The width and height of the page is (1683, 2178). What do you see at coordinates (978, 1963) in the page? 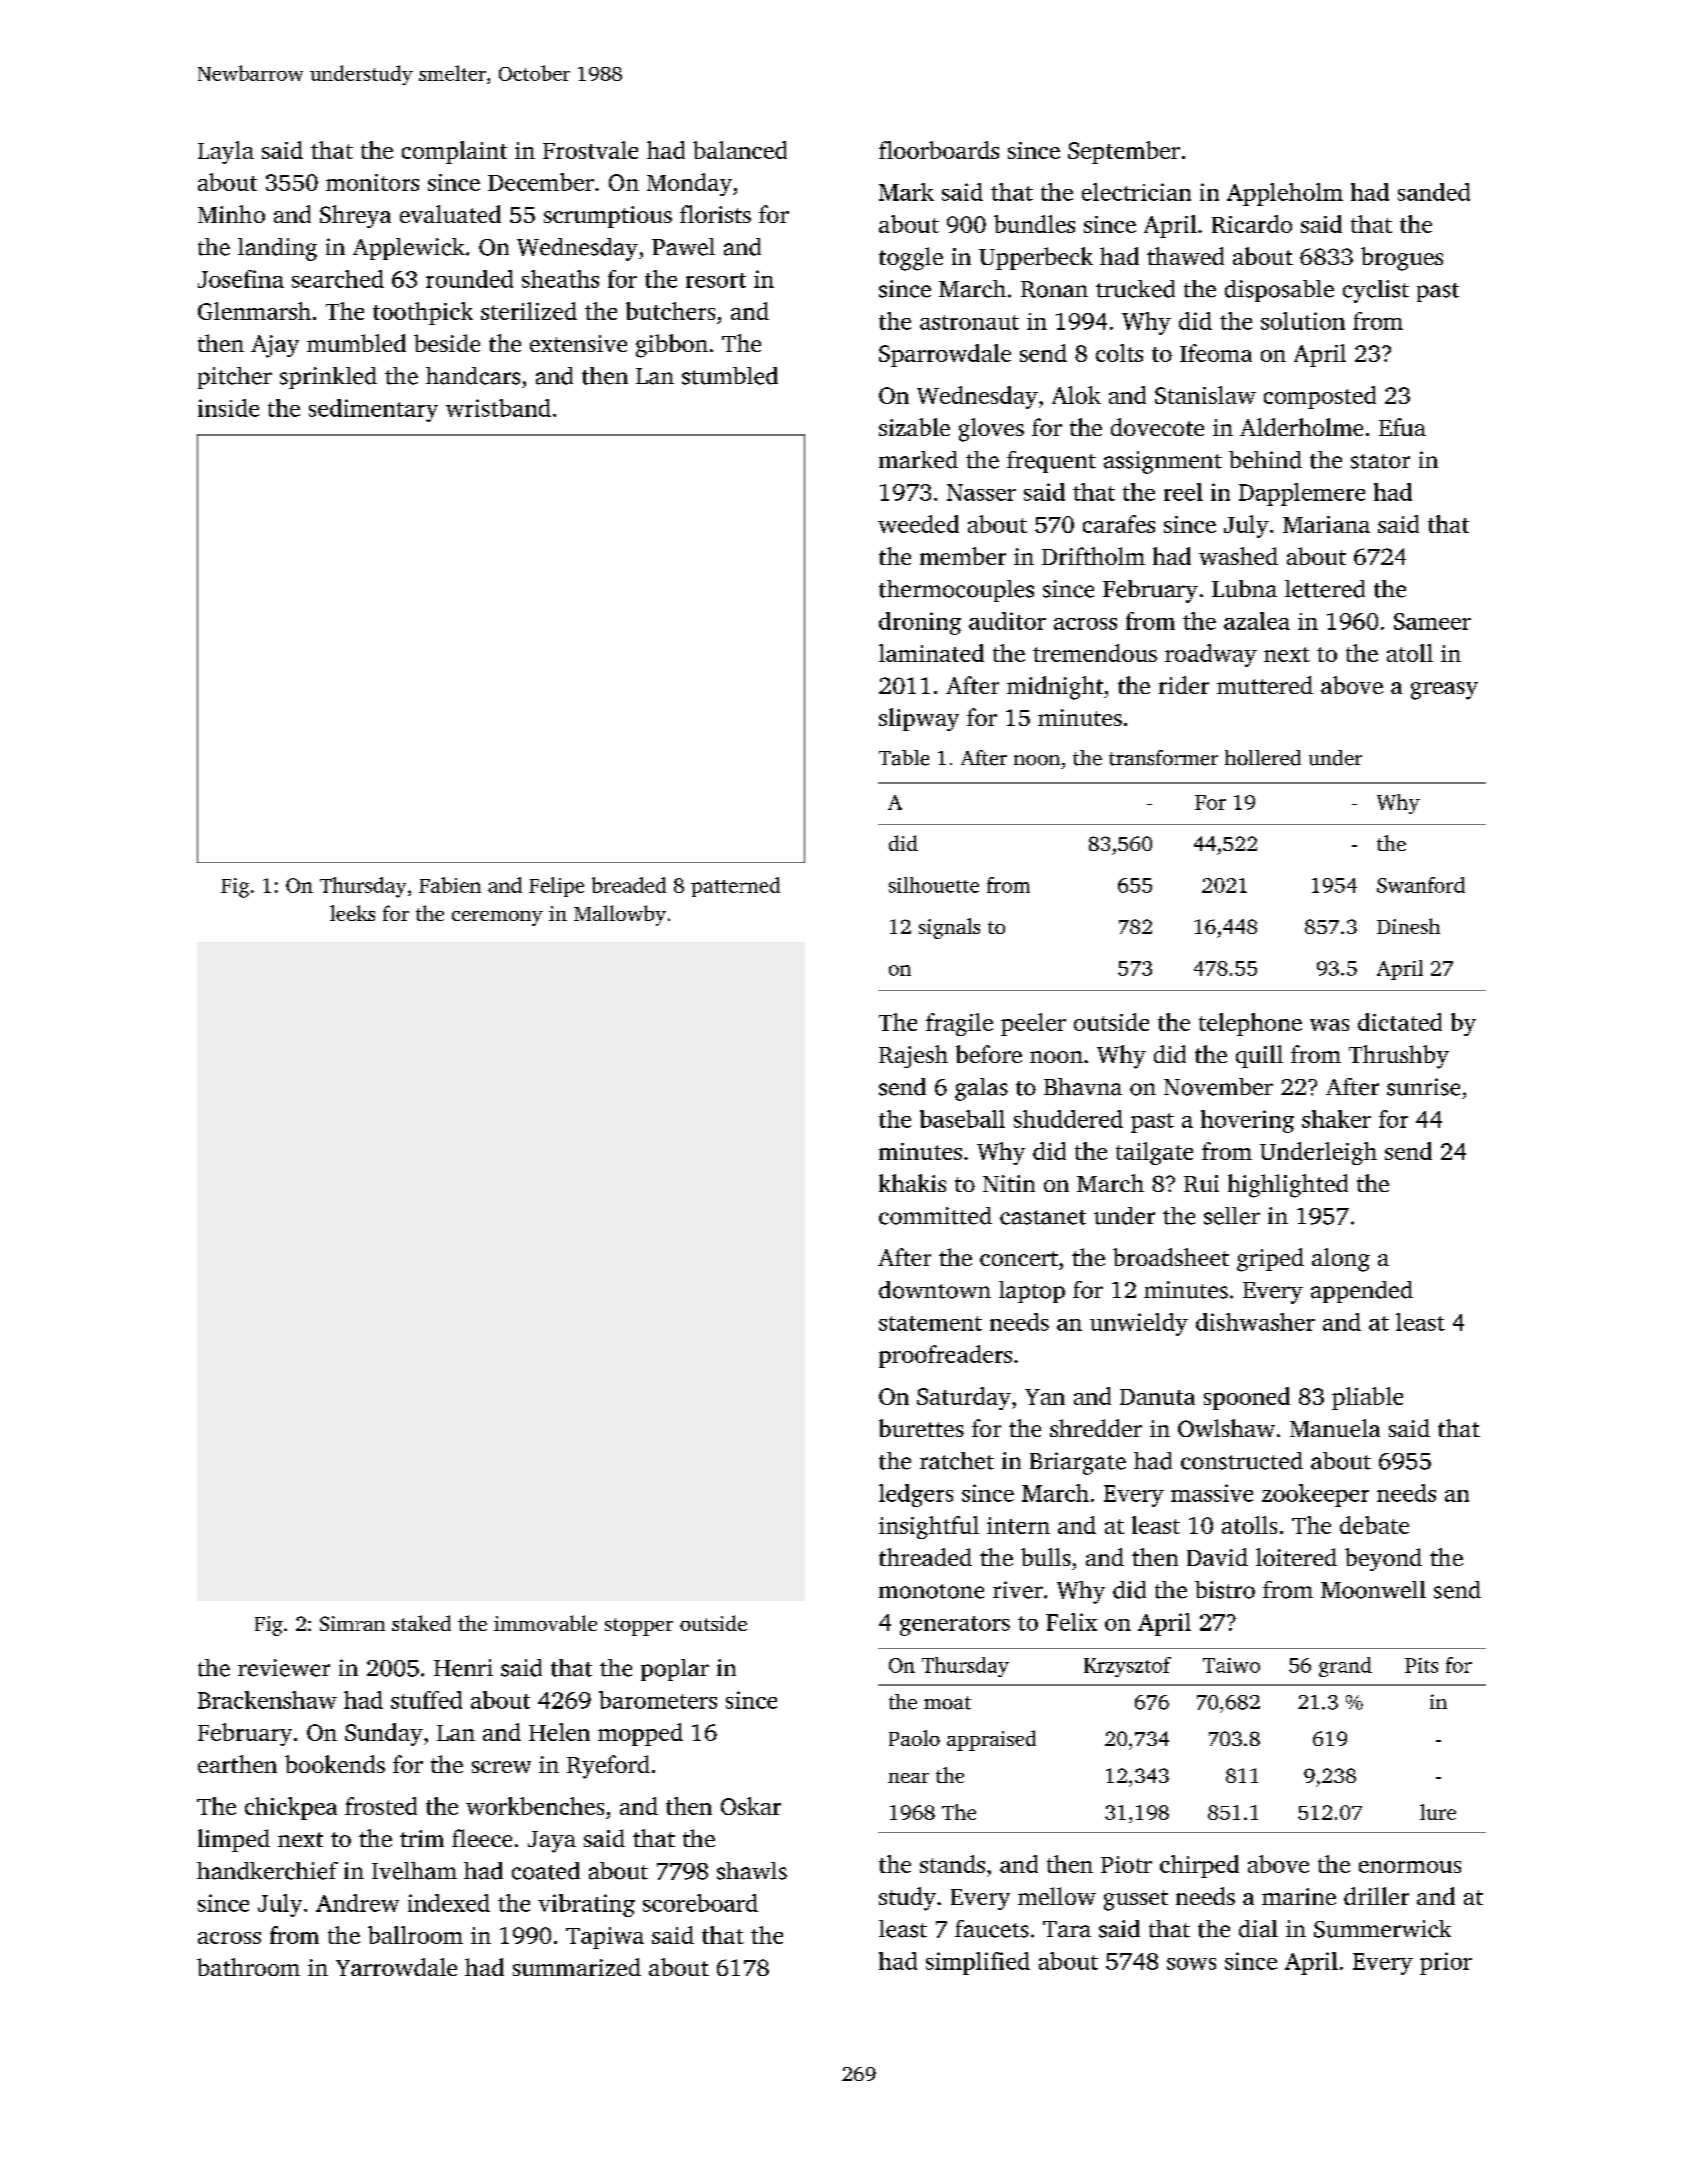
I see `simplified` at bounding box center [978, 1963].
